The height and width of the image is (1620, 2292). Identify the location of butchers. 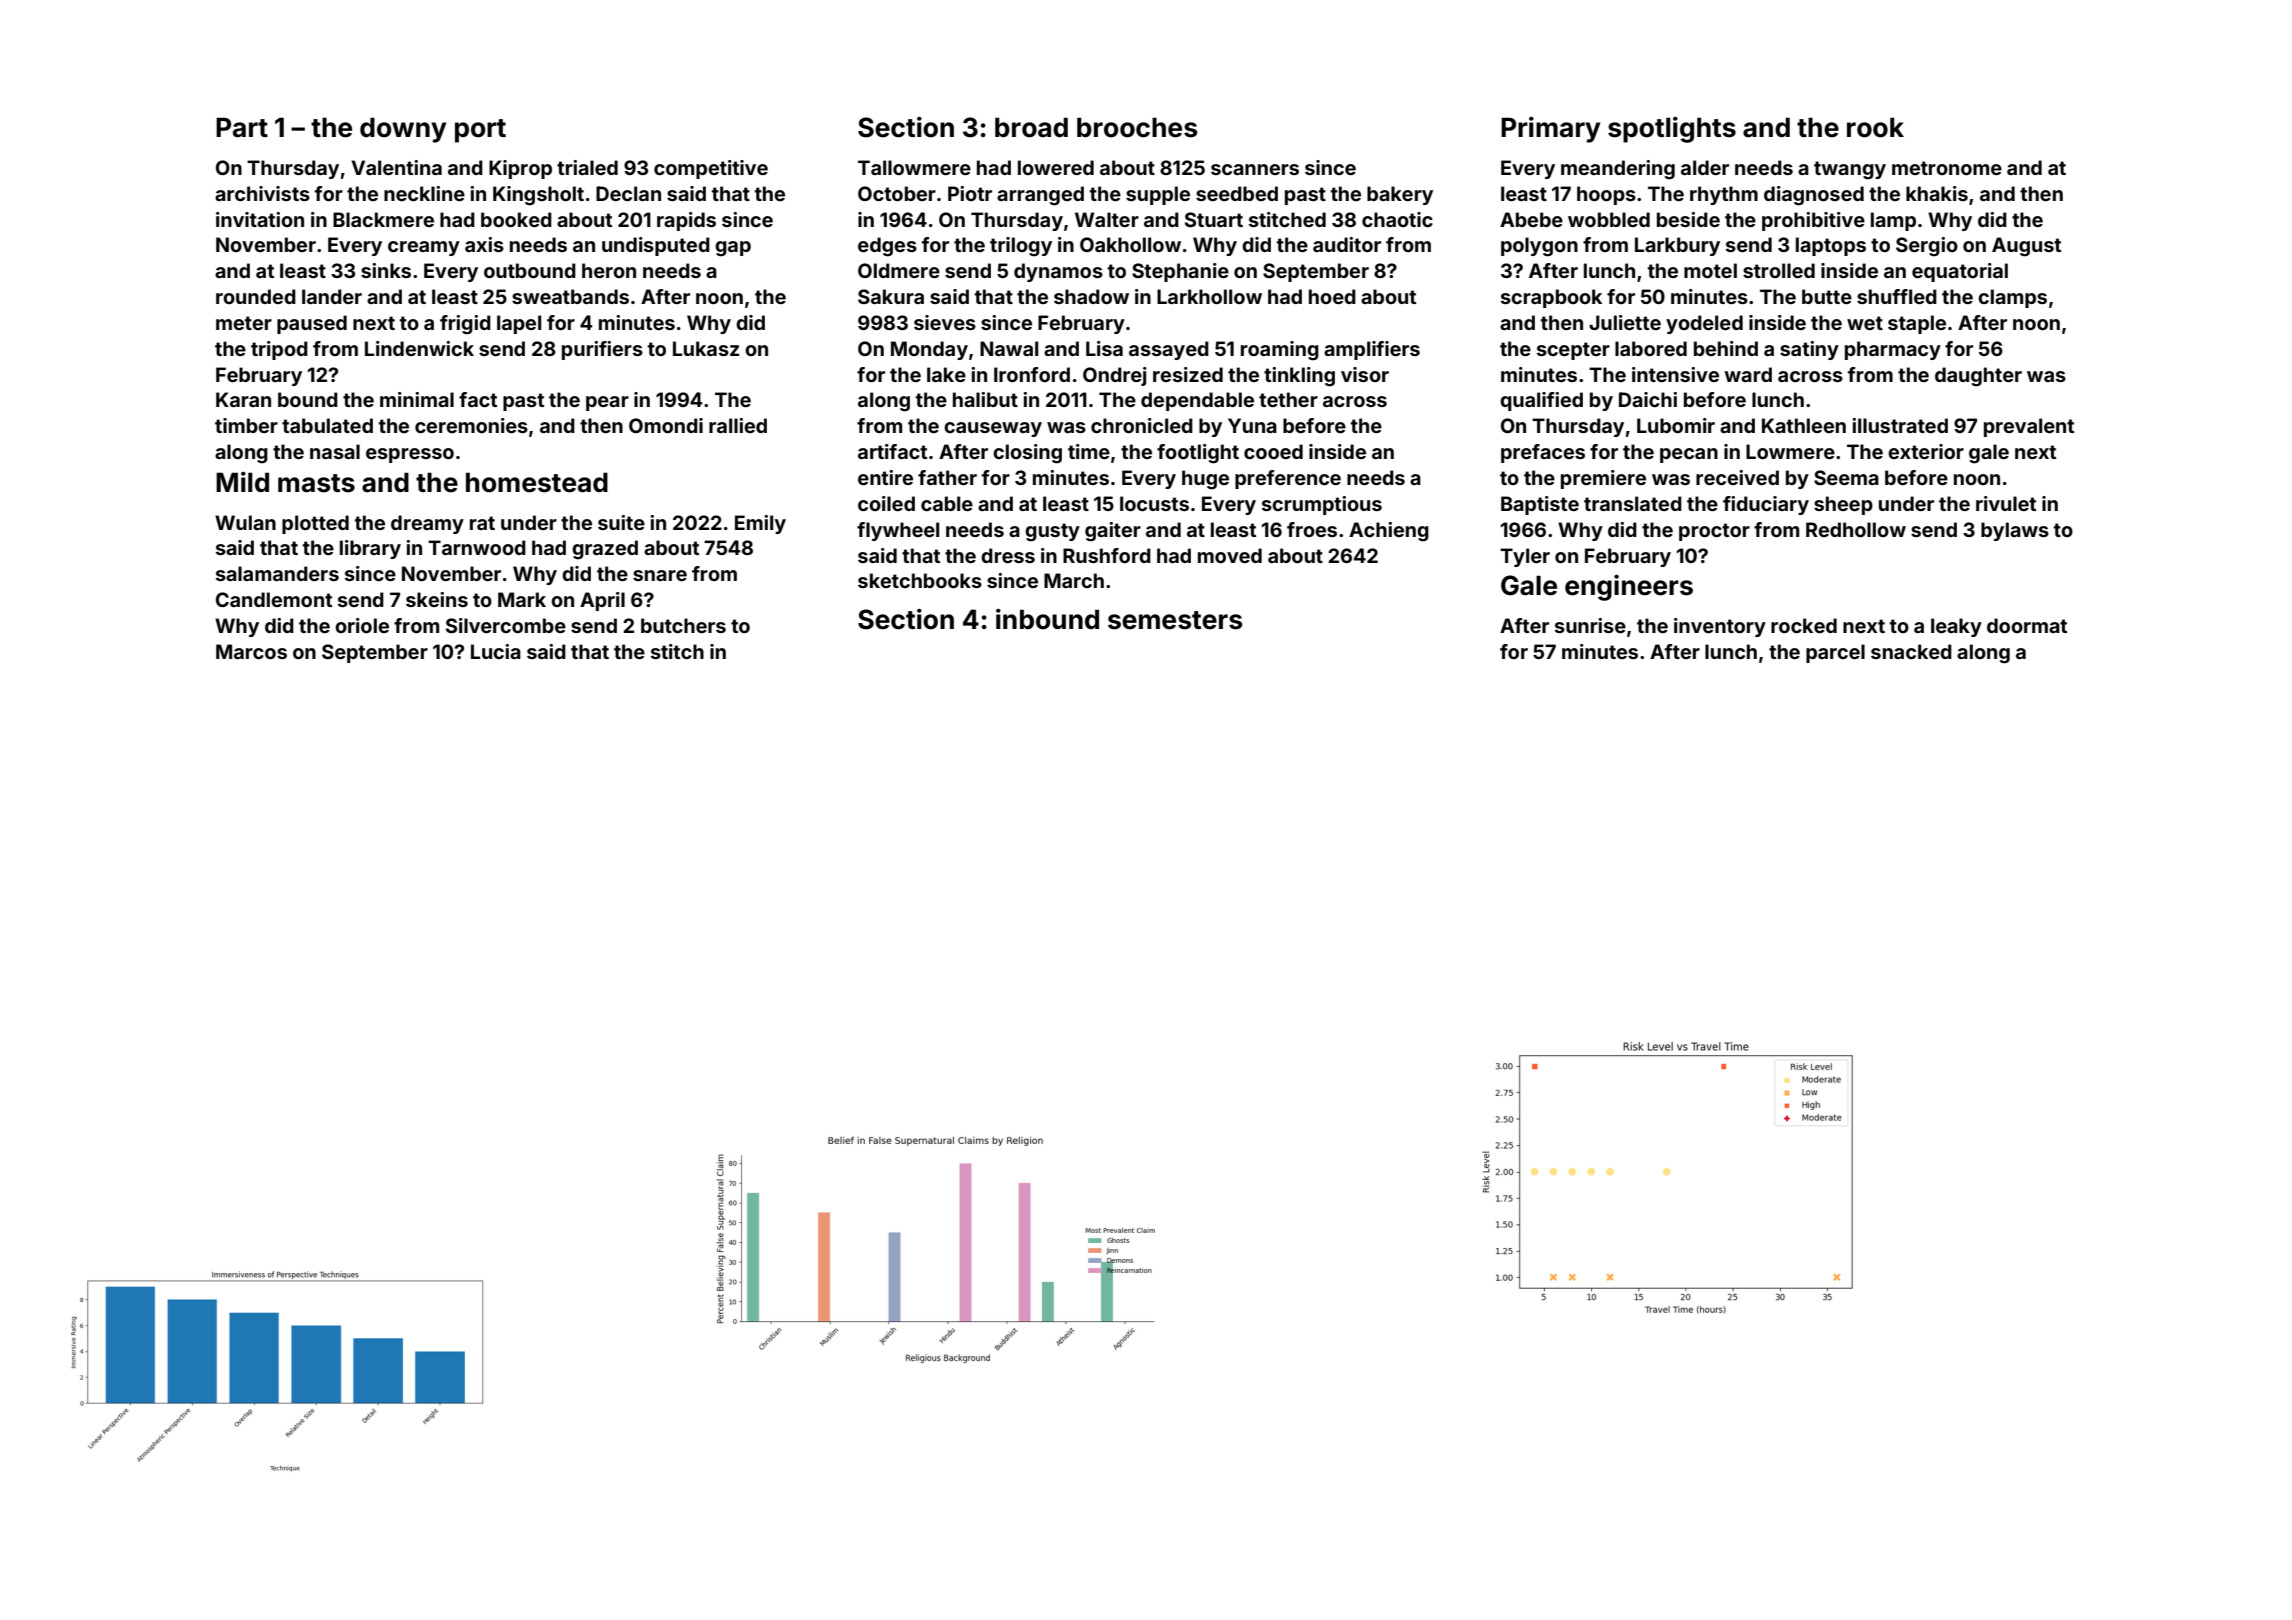
(683, 625).
